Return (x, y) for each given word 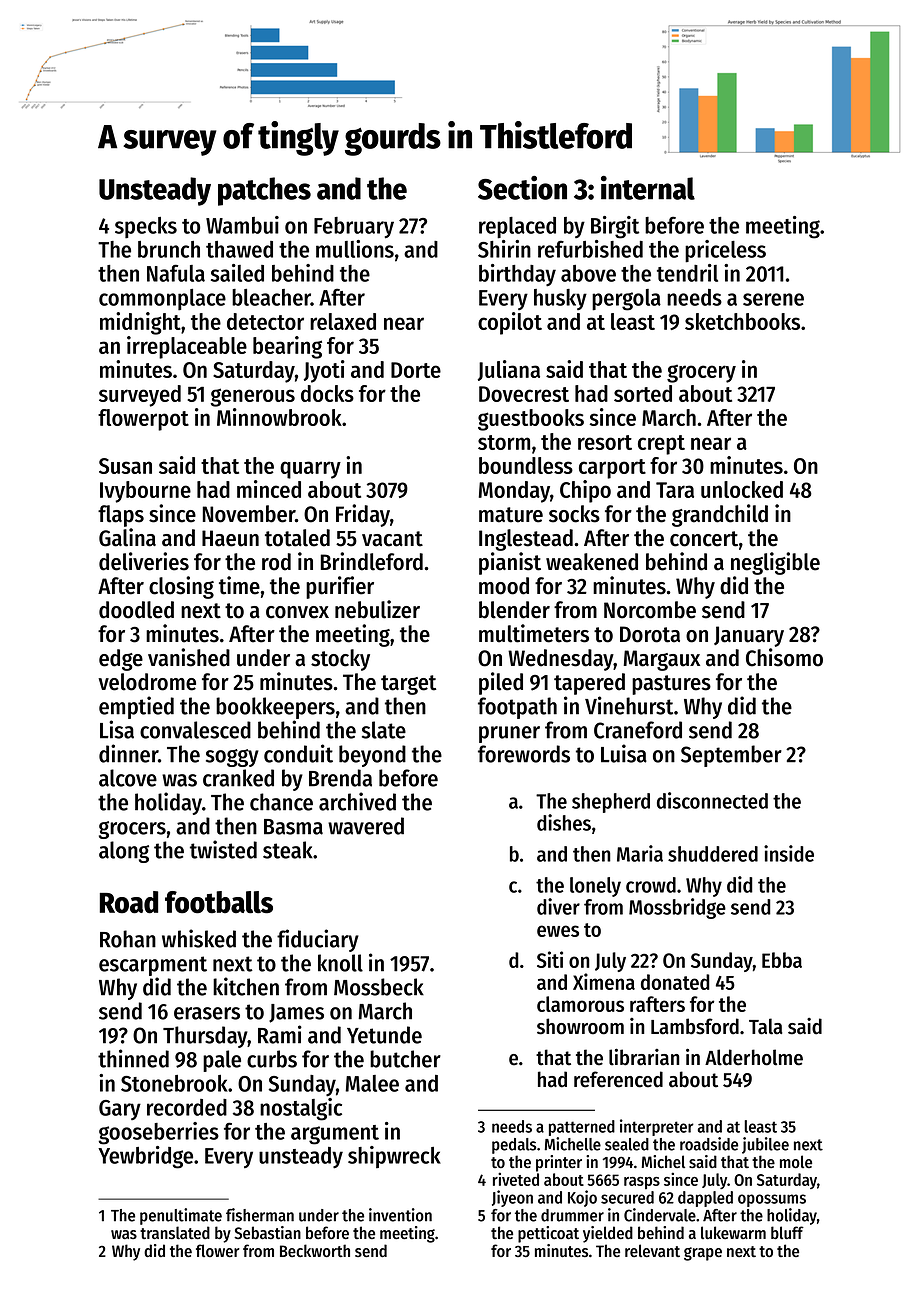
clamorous (580, 1004)
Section (522, 188)
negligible (775, 563)
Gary (120, 1110)
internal (648, 188)
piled (501, 683)
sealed (627, 1144)
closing (181, 587)
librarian (644, 1057)
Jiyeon (512, 1198)
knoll (340, 963)
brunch (169, 249)
